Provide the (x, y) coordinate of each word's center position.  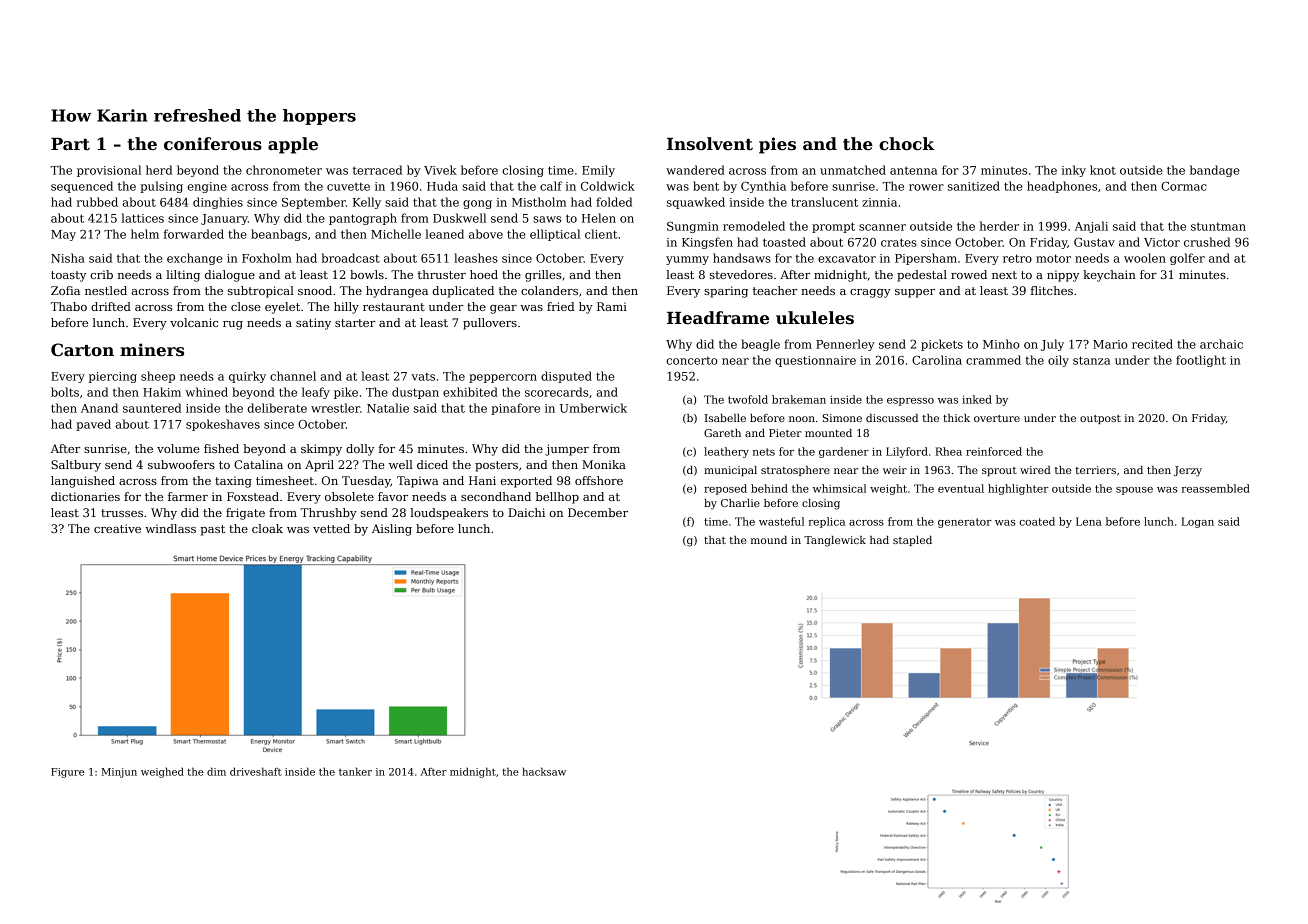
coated (1037, 521)
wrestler (335, 408)
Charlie (740, 503)
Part (70, 144)
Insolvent (710, 144)
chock (906, 144)
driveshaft (256, 771)
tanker (355, 771)
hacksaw (544, 771)
